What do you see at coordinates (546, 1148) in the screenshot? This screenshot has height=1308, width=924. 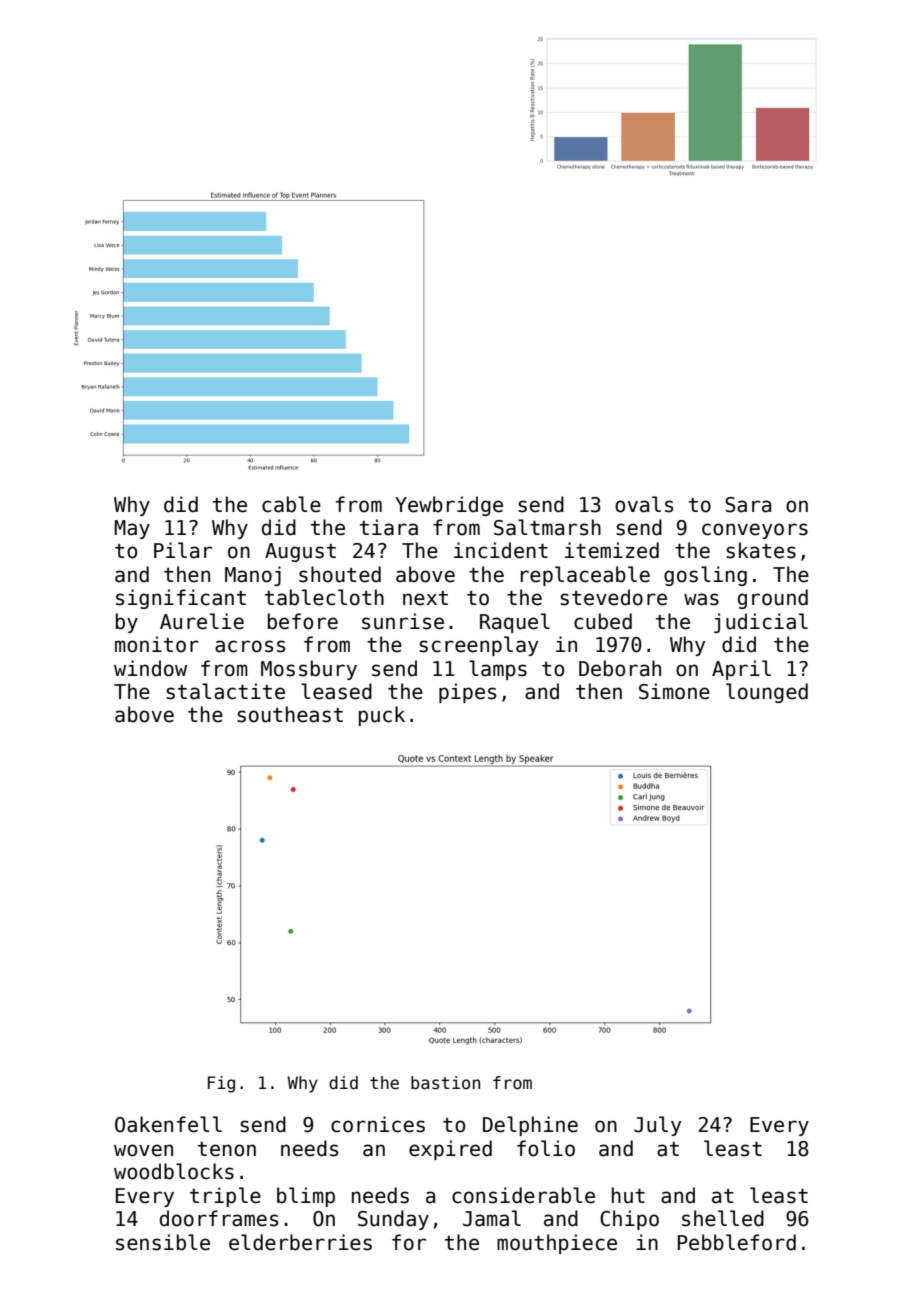 I see `folio` at bounding box center [546, 1148].
